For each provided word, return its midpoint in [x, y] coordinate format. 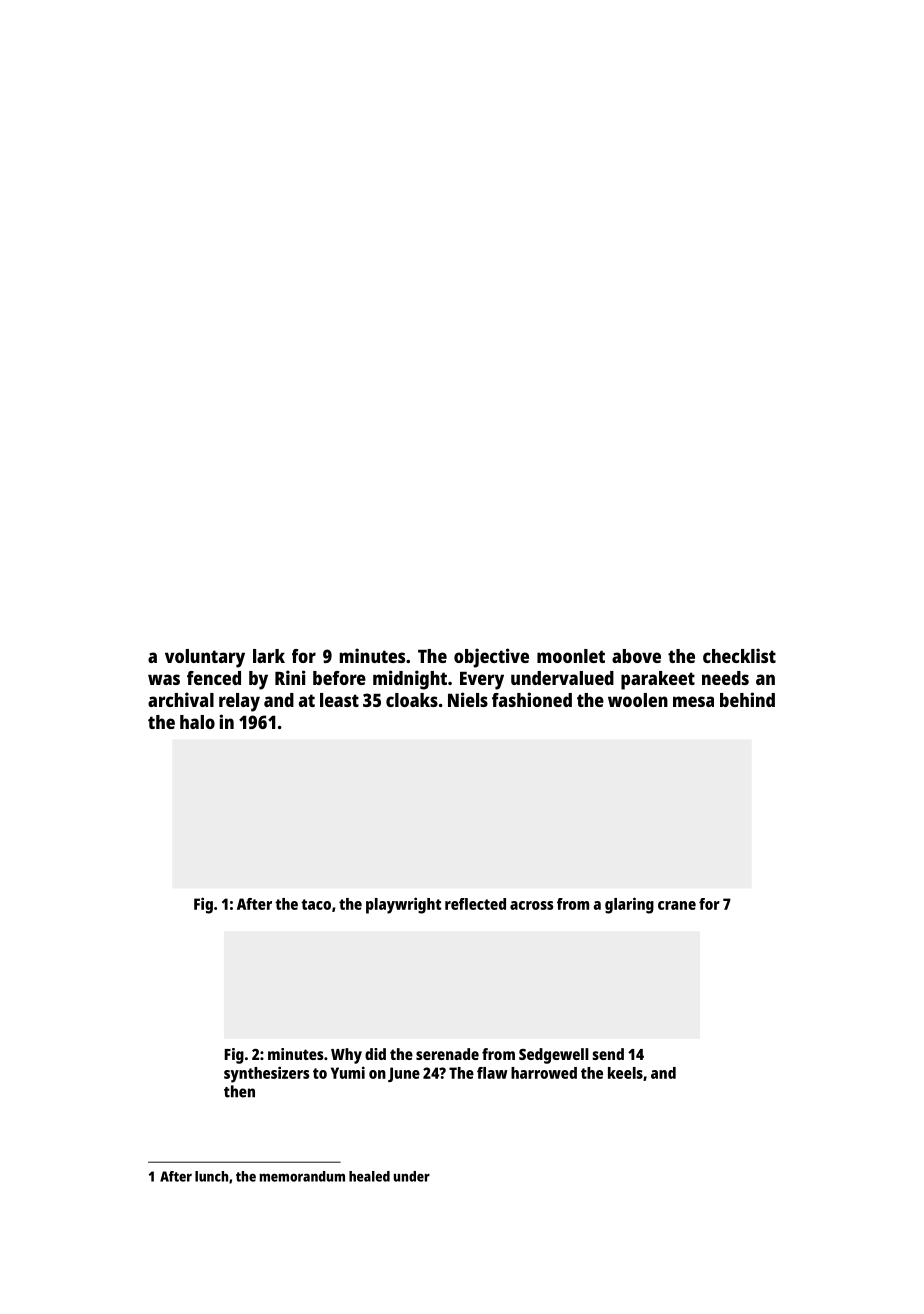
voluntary [205, 658]
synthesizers [266, 1074]
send [608, 1054]
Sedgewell [554, 1056]
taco [316, 904]
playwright [403, 905]
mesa [693, 701]
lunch [211, 1176]
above [636, 656]
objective [491, 658]
